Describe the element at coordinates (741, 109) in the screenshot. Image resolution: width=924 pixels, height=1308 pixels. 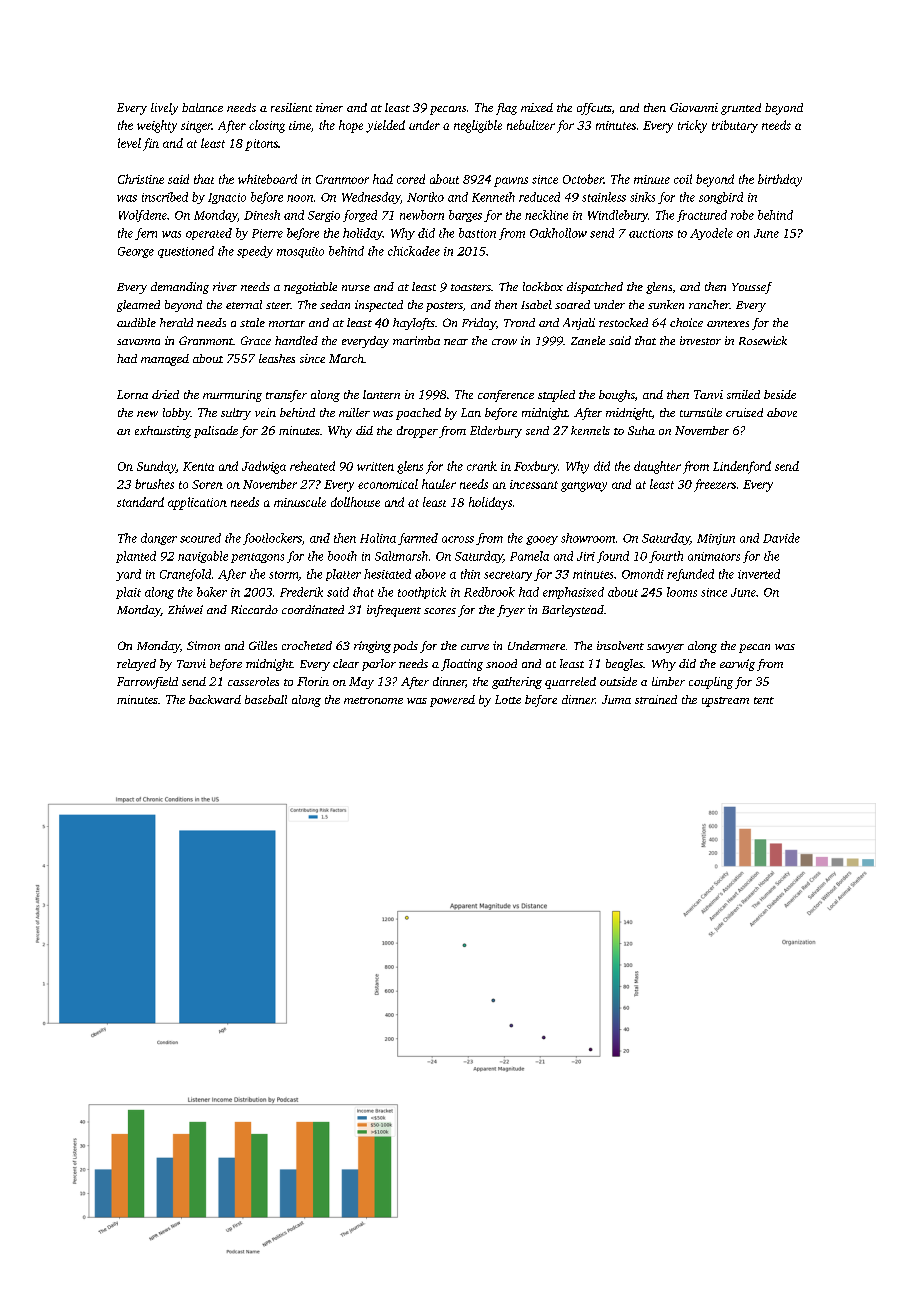
I see `grunted` at that location.
